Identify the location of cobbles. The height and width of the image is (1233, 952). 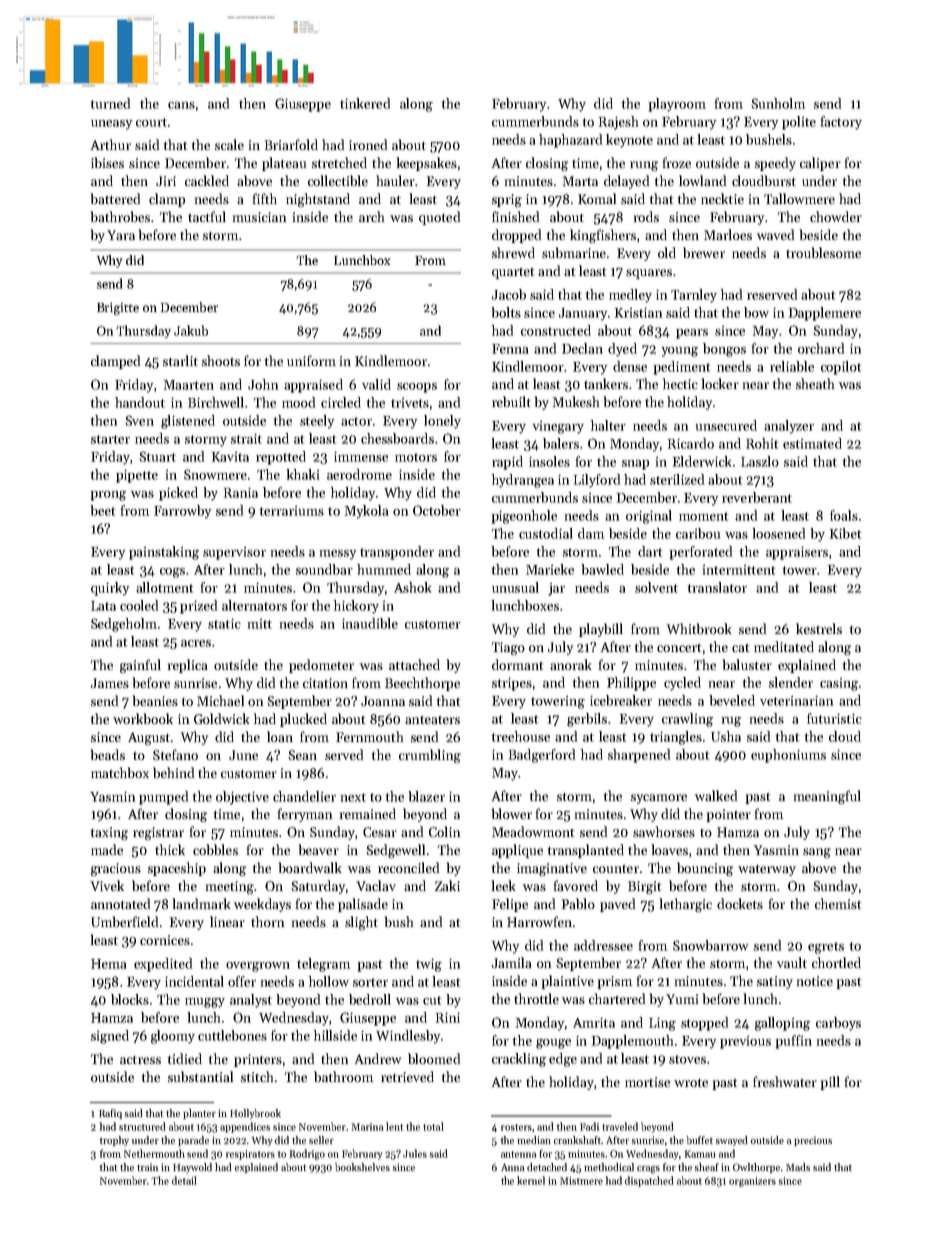
(215, 849).
